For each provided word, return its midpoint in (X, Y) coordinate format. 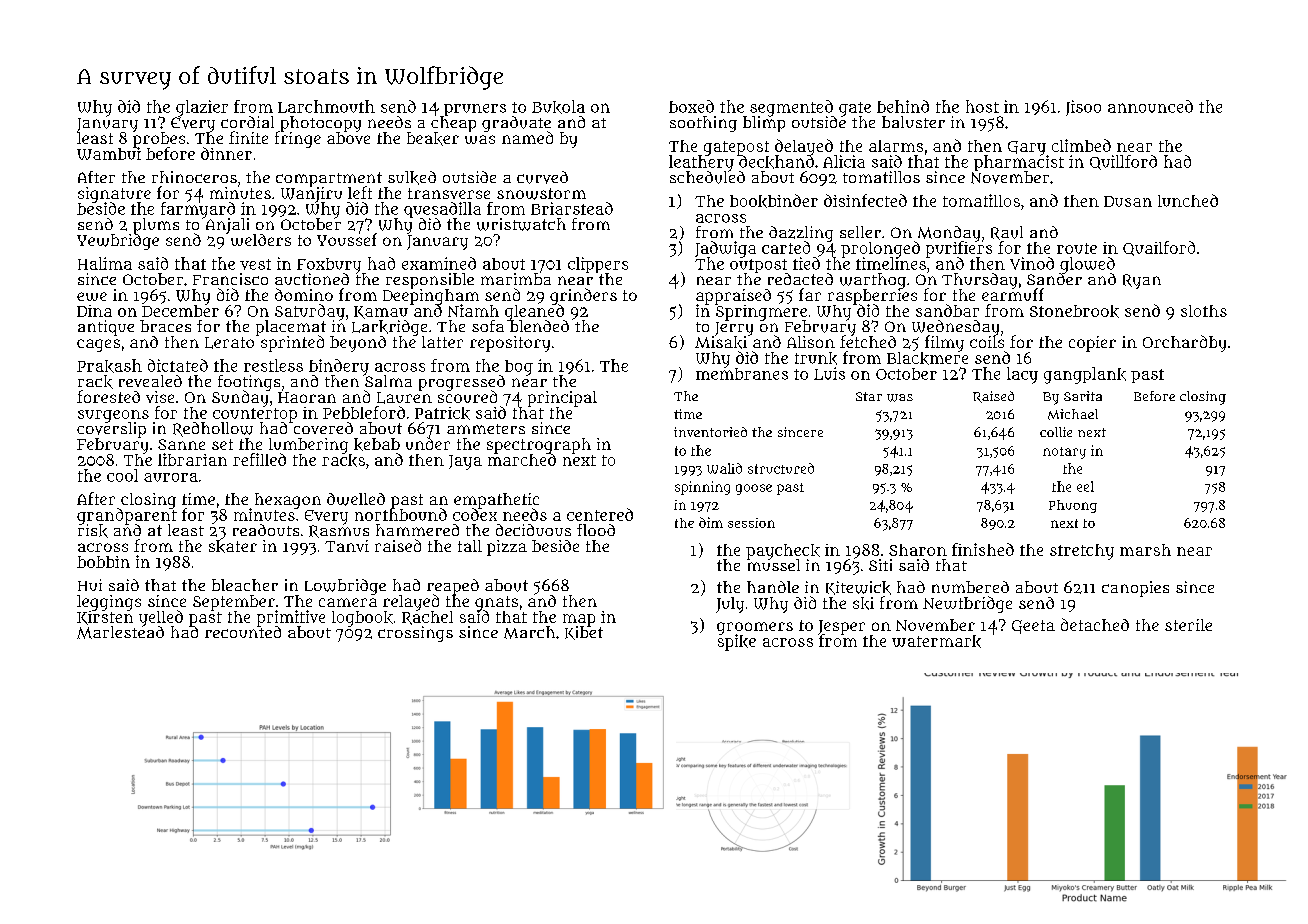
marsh (1145, 550)
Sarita (1083, 396)
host (982, 106)
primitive (291, 618)
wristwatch (521, 224)
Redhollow (213, 429)
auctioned (312, 279)
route (1077, 248)
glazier (202, 108)
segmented (791, 108)
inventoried (710, 432)
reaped (453, 587)
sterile (1188, 625)
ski (863, 603)
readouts (266, 530)
